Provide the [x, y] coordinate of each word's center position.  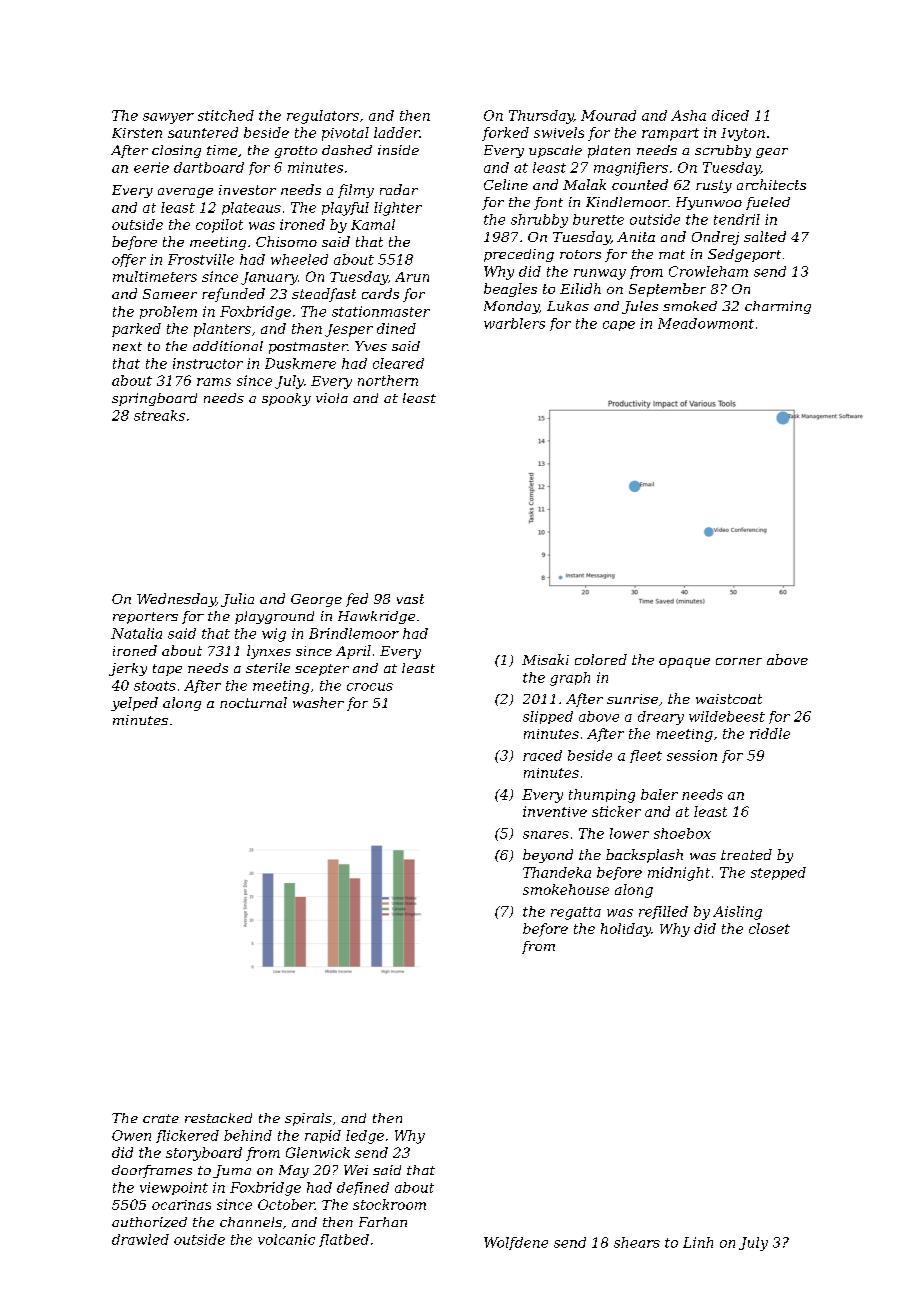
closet [769, 928]
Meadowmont [706, 323]
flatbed [344, 1240]
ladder [396, 132]
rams [214, 382]
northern [388, 380]
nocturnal [253, 702]
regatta [576, 913]
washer [318, 702]
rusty [714, 186]
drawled [140, 1239]
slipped [548, 717]
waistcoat [729, 699]
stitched [226, 115]
